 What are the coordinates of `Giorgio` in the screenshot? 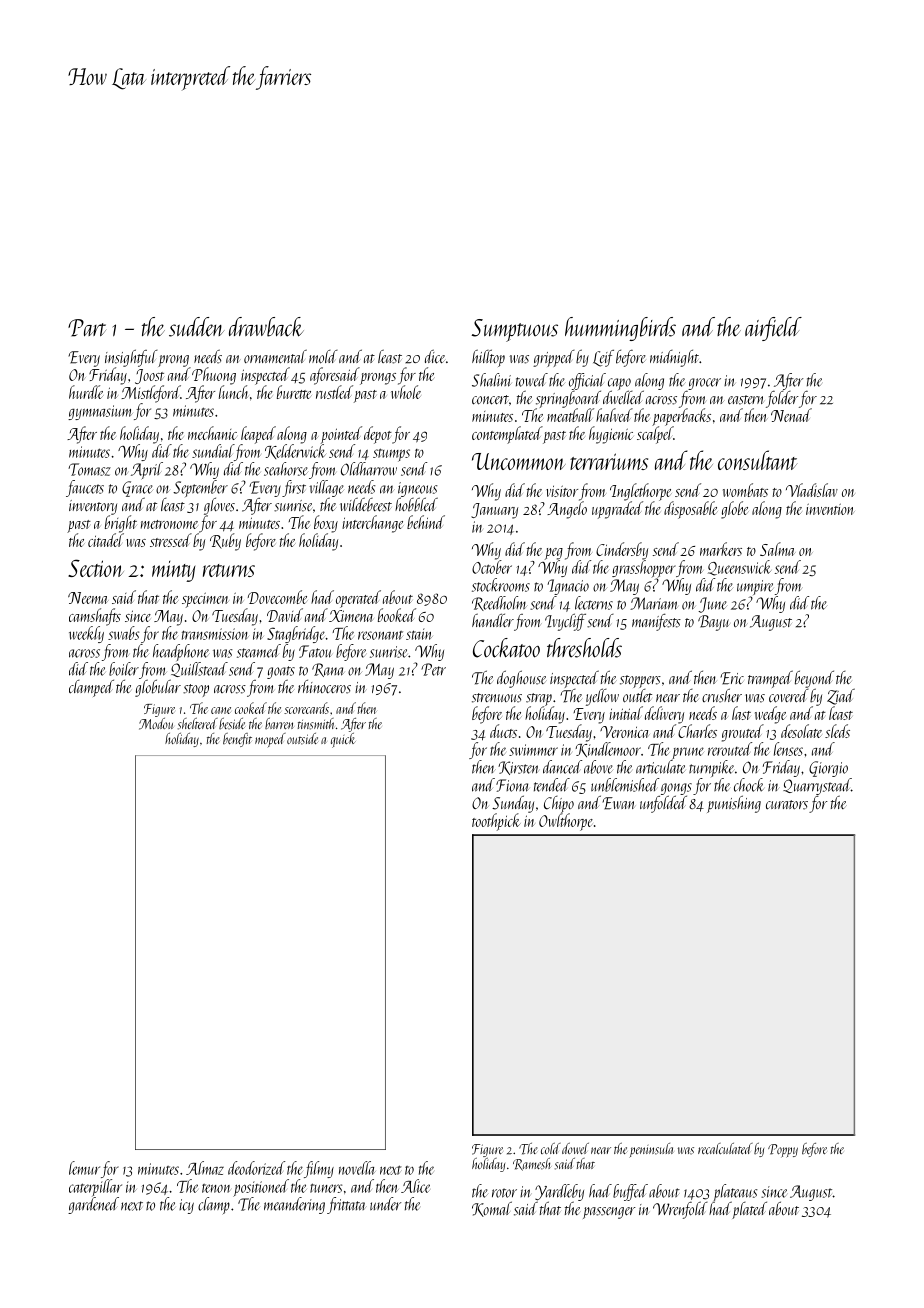 It's located at (828, 769).
